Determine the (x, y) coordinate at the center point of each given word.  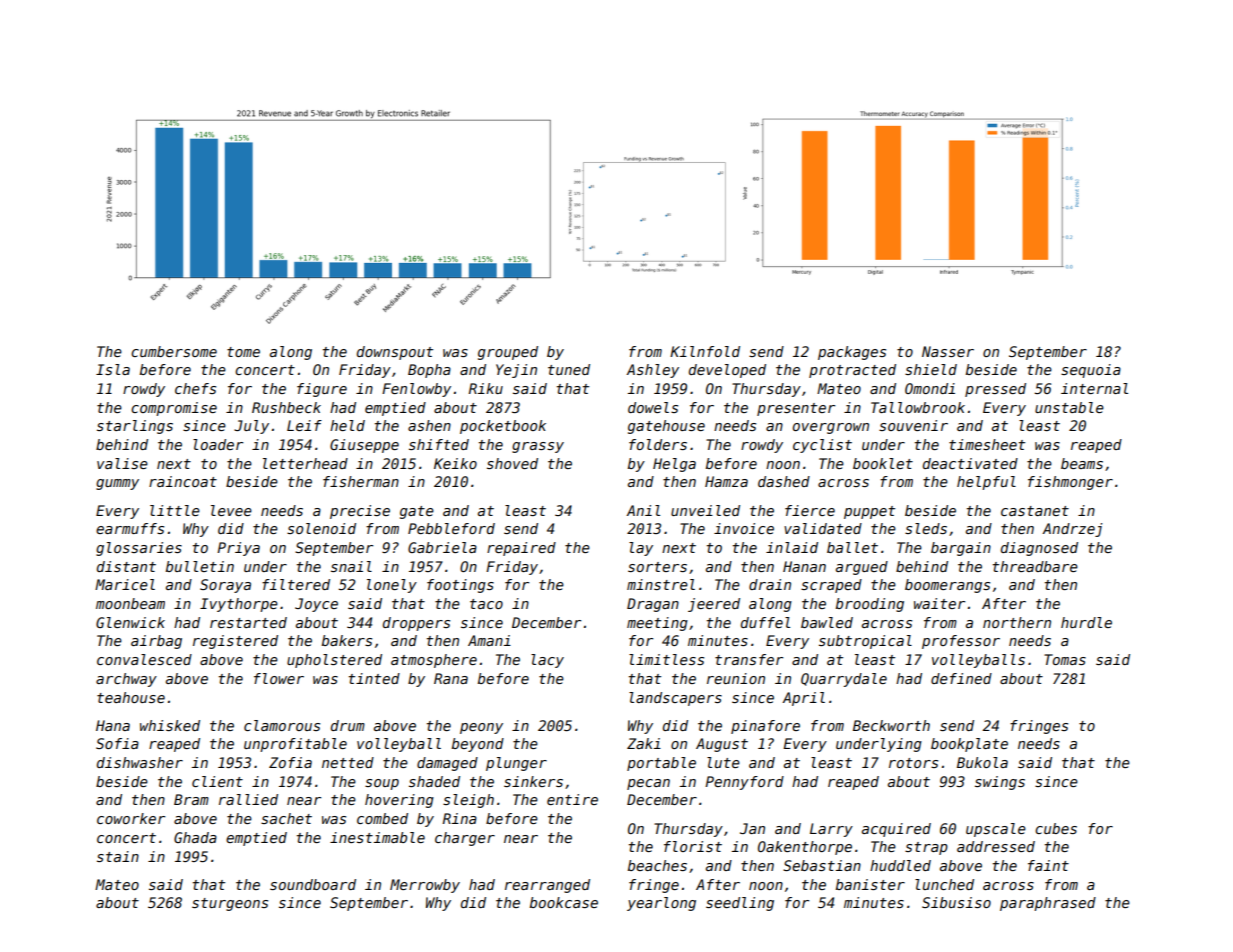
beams (1082, 463)
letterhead (305, 463)
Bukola (982, 762)
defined (961, 678)
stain (118, 856)
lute (723, 762)
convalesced (144, 659)
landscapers (675, 699)
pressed (995, 390)
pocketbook (503, 427)
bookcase (564, 902)
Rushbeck (286, 407)
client (217, 781)
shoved (512, 463)
